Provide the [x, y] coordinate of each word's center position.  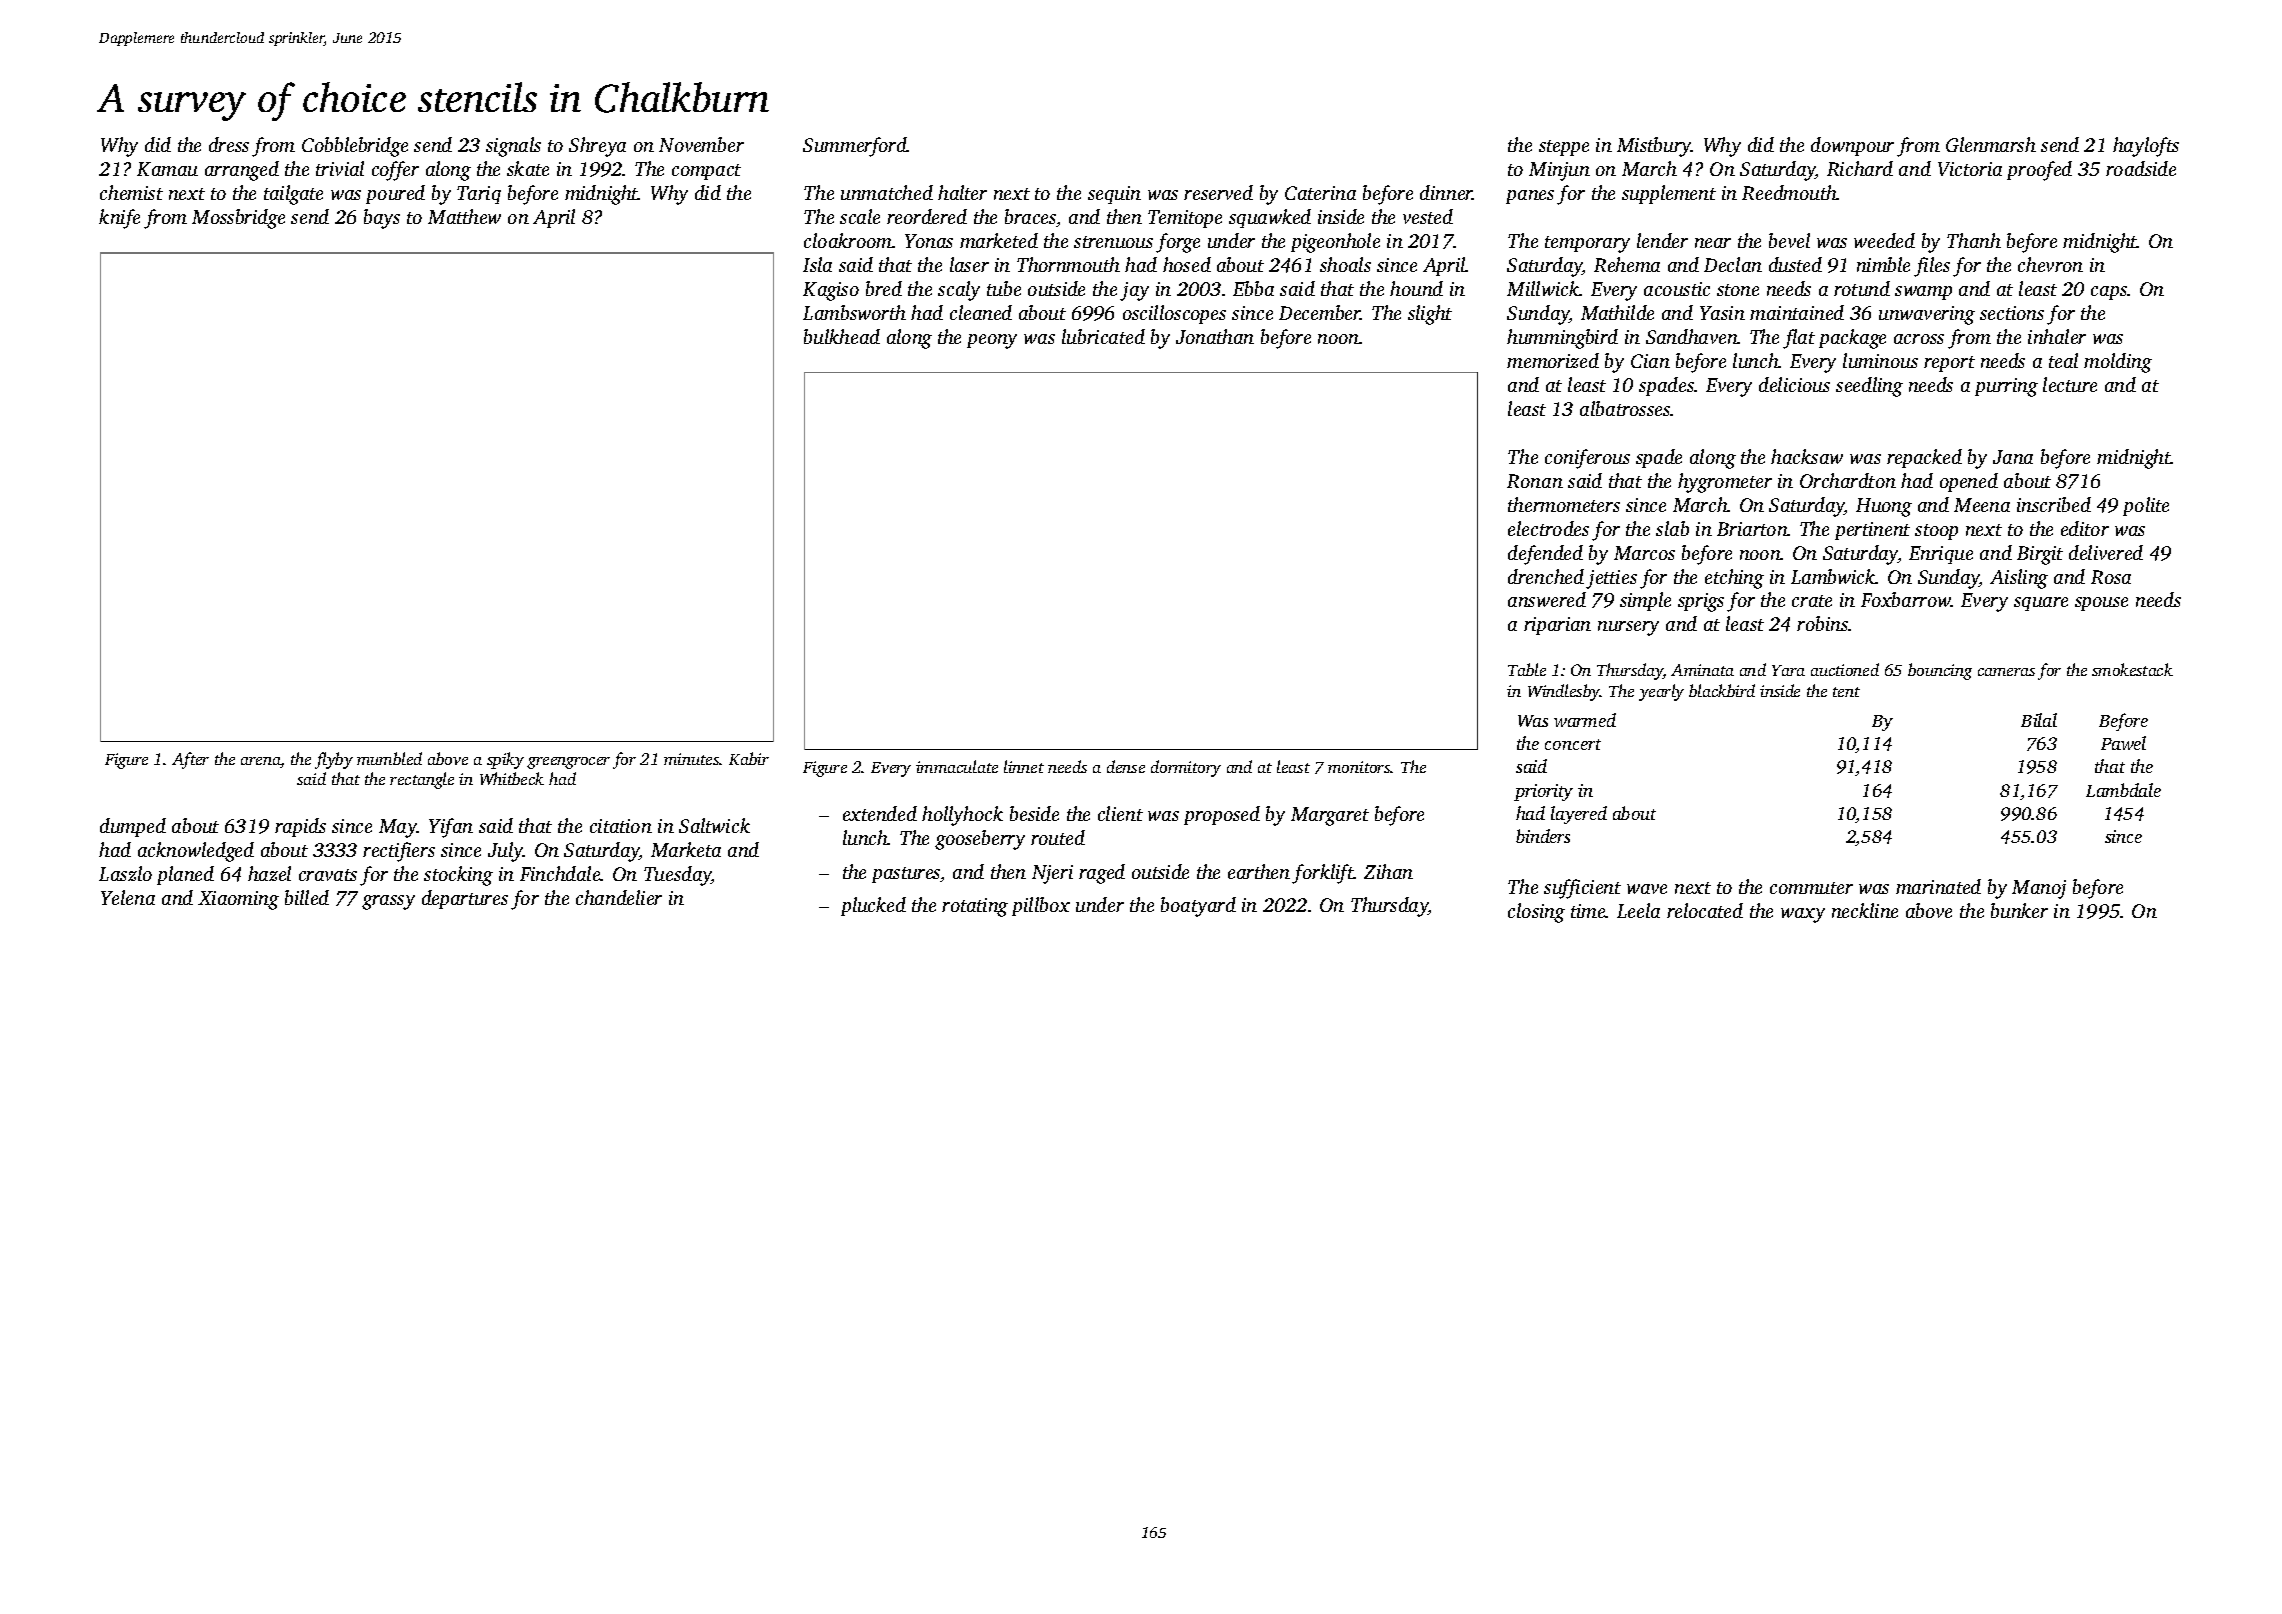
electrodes [1548, 528]
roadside [2141, 168]
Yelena [128, 897]
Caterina [1320, 193]
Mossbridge [238, 219]
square [2041, 604]
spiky [505, 760]
